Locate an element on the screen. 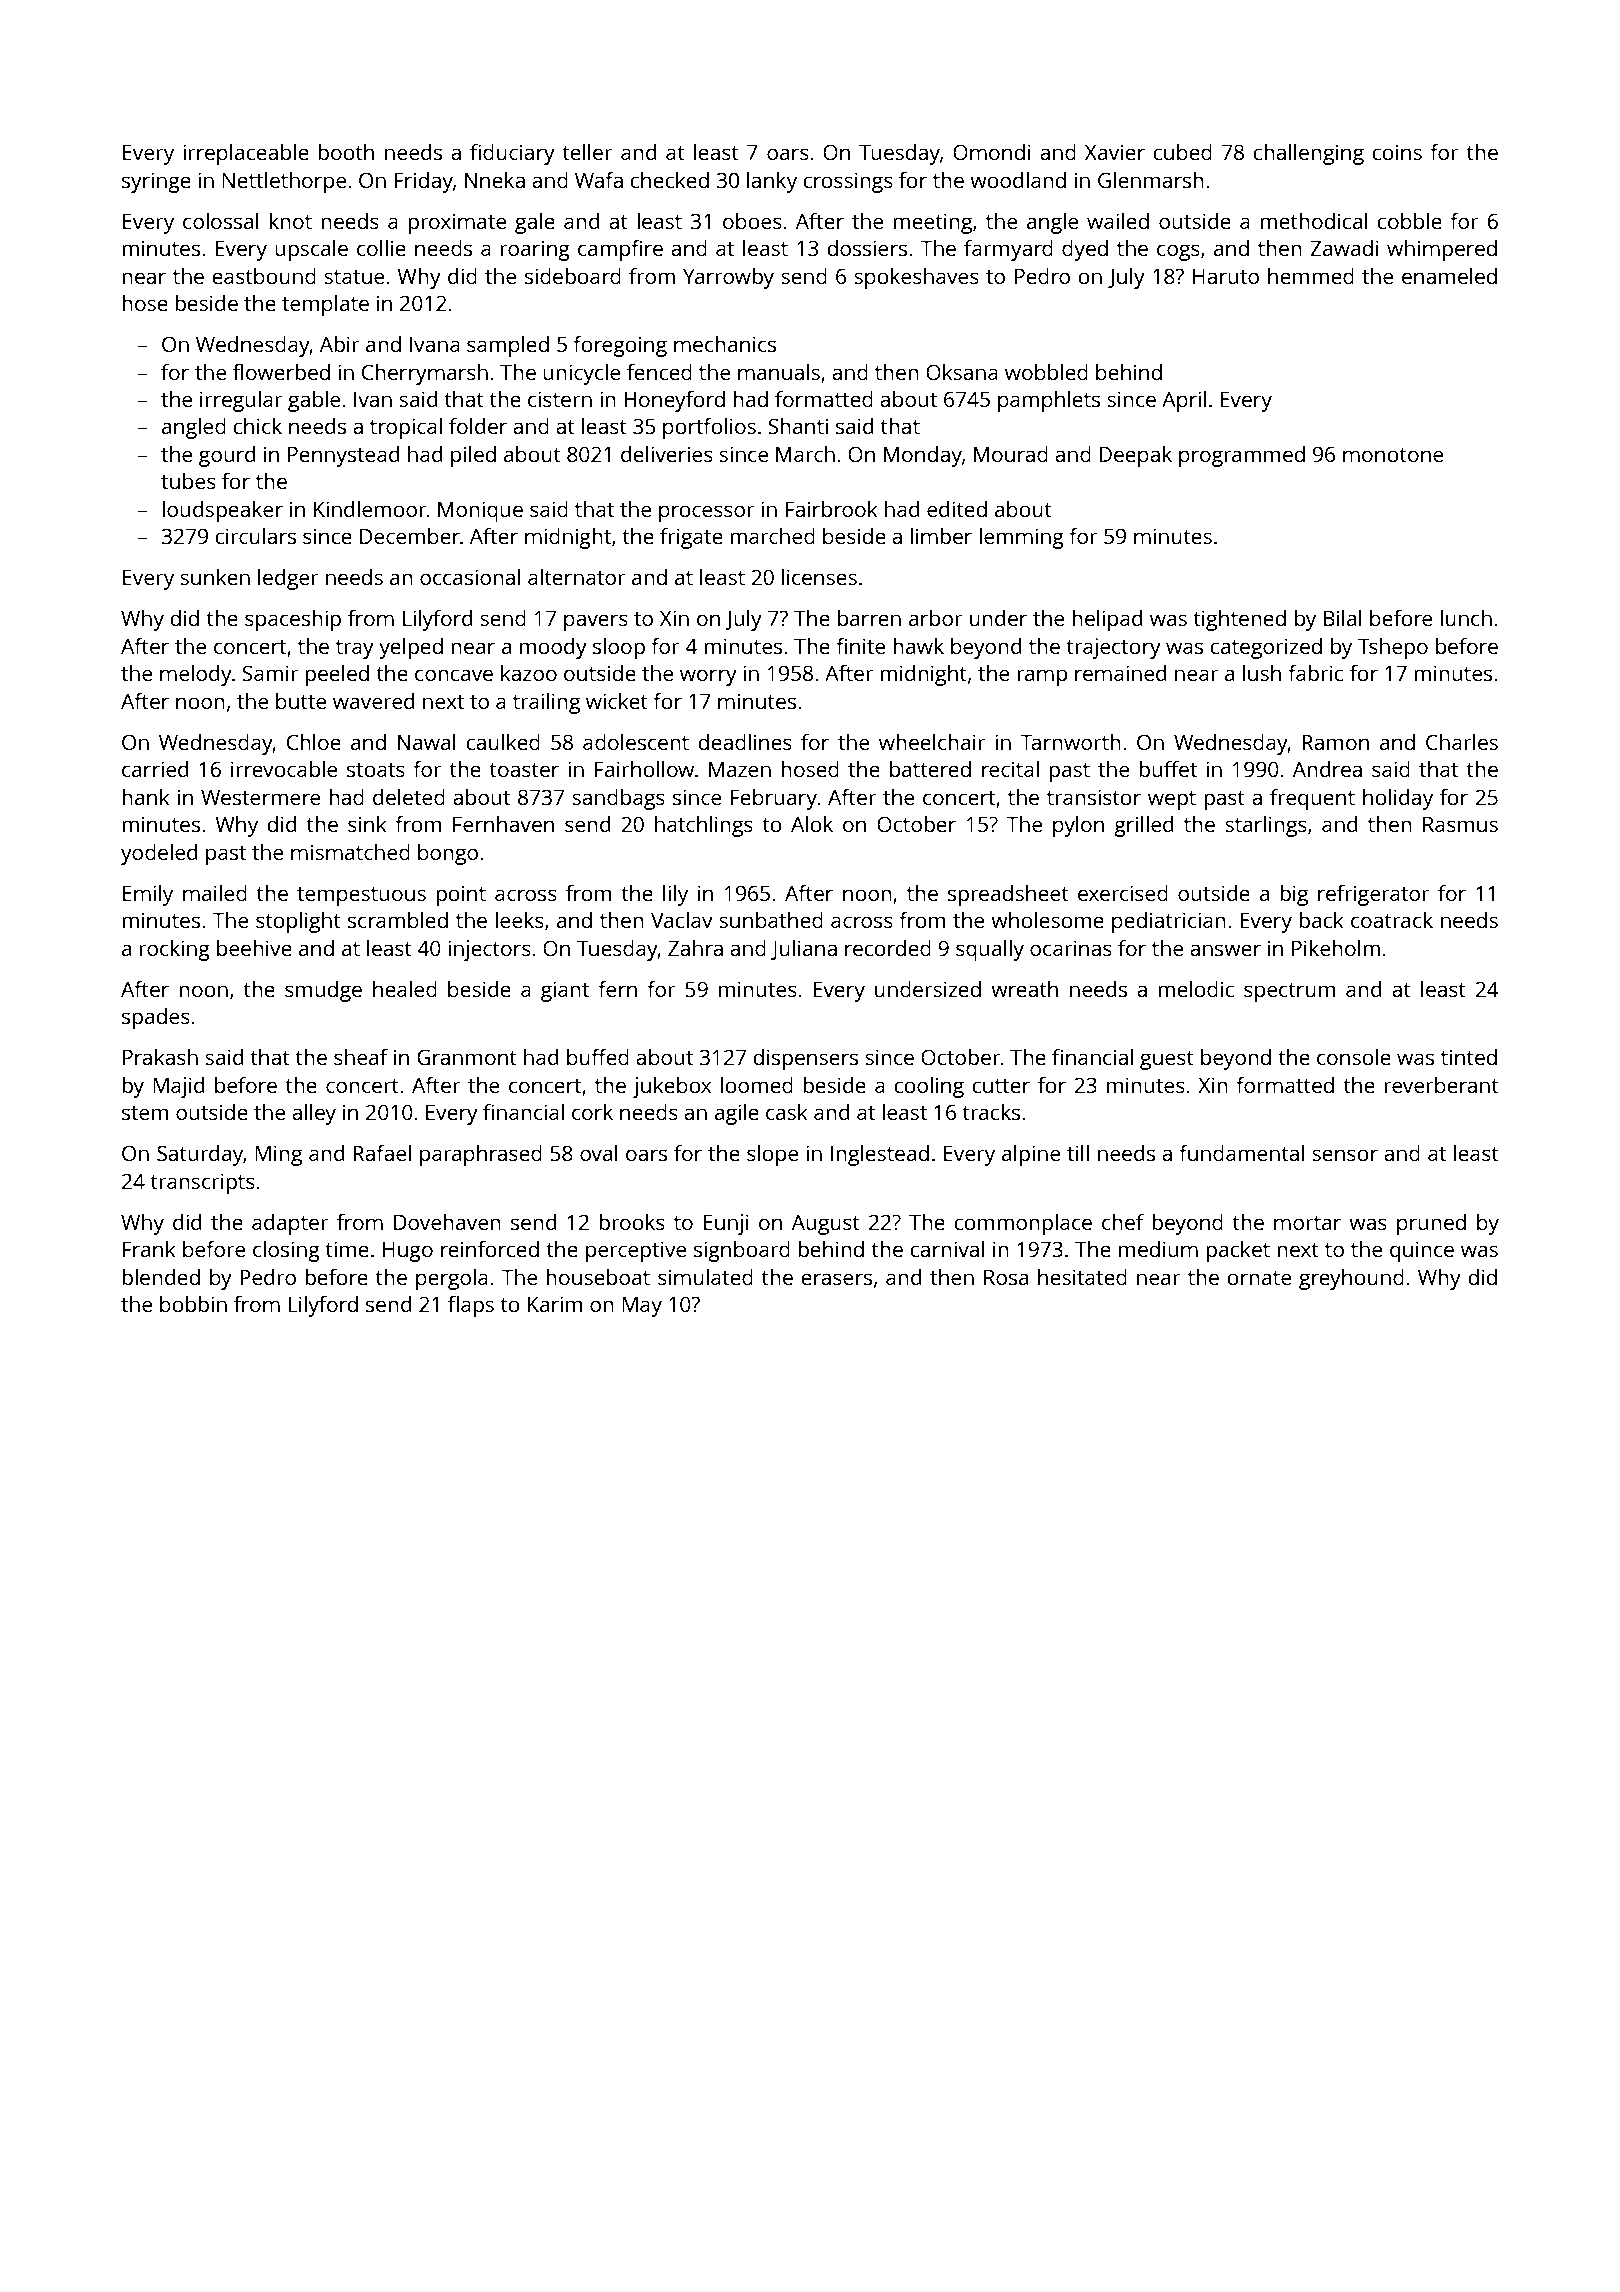 This screenshot has width=1620, height=2292. Frank is located at coordinates (149, 1249).
